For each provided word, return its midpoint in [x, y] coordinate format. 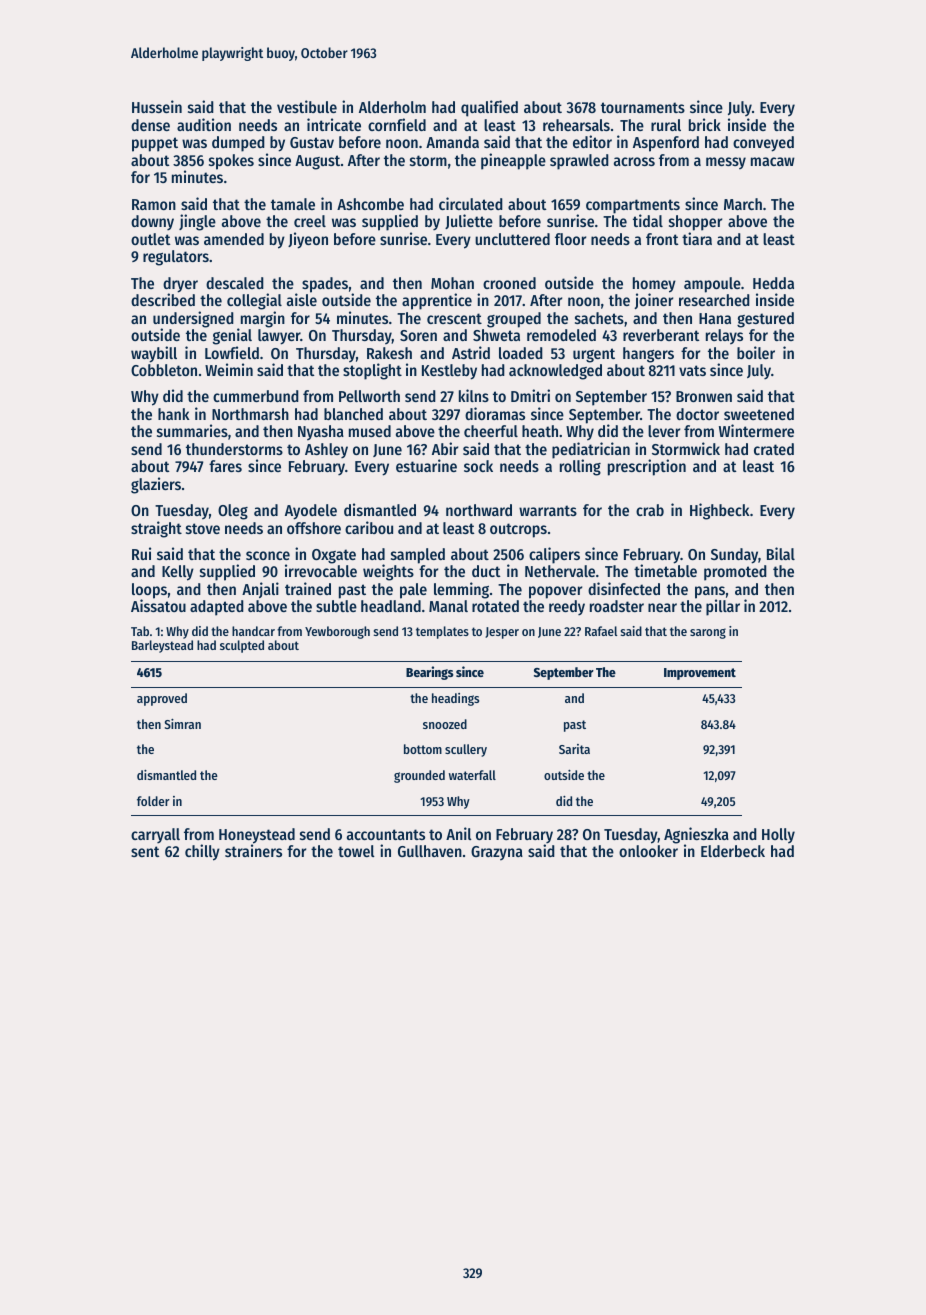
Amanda [452, 142]
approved [162, 699]
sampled [418, 556]
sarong [708, 633]
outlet [151, 239]
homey [654, 285]
